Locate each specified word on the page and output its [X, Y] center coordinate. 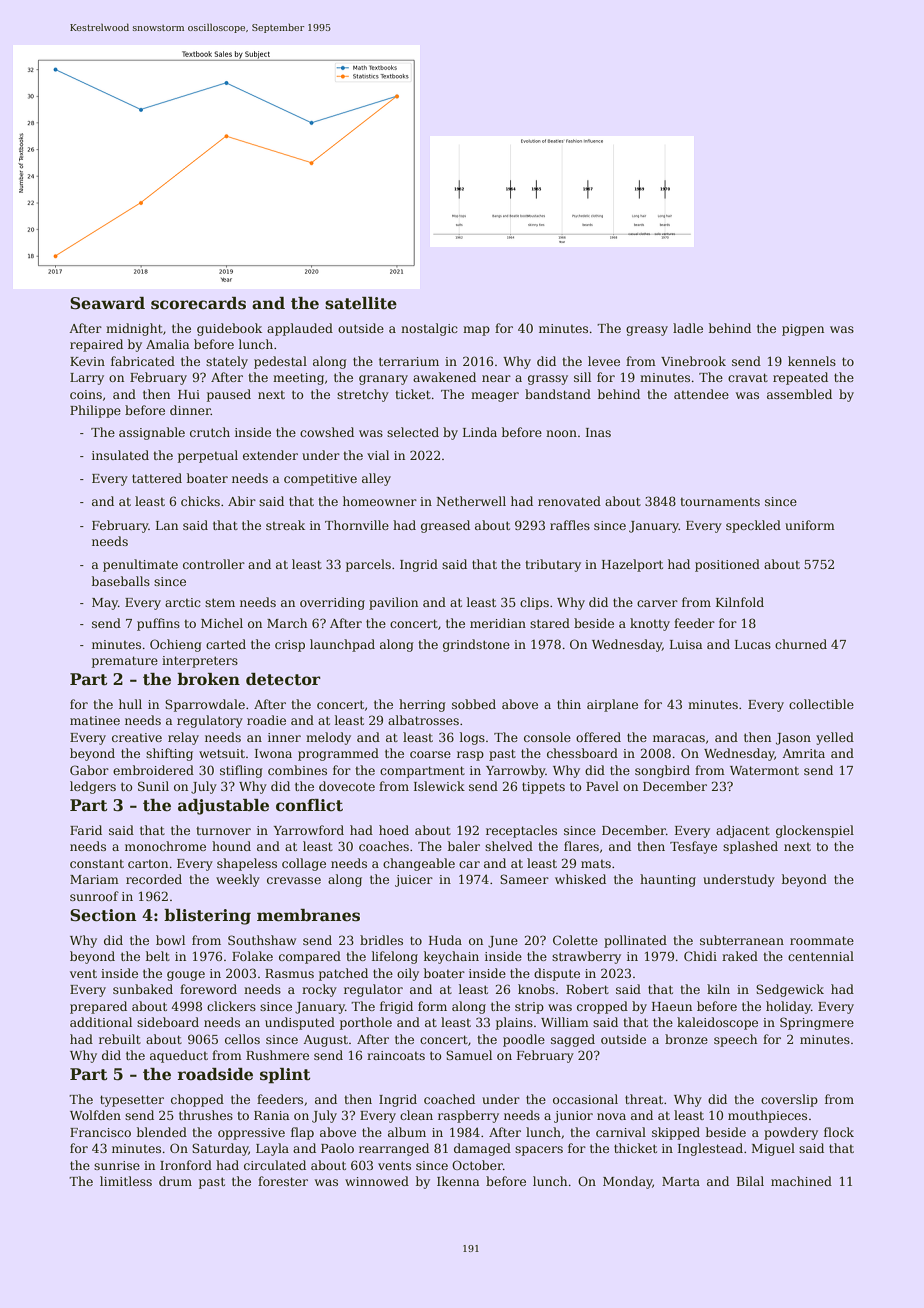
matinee [95, 720]
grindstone [476, 645]
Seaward [107, 303]
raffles [570, 525]
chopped [197, 1100]
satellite [361, 303]
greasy [647, 331]
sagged [573, 1040]
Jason [793, 739]
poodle [524, 1040]
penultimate [140, 565]
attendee [701, 394]
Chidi [700, 956]
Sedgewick [790, 990]
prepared [98, 1007]
